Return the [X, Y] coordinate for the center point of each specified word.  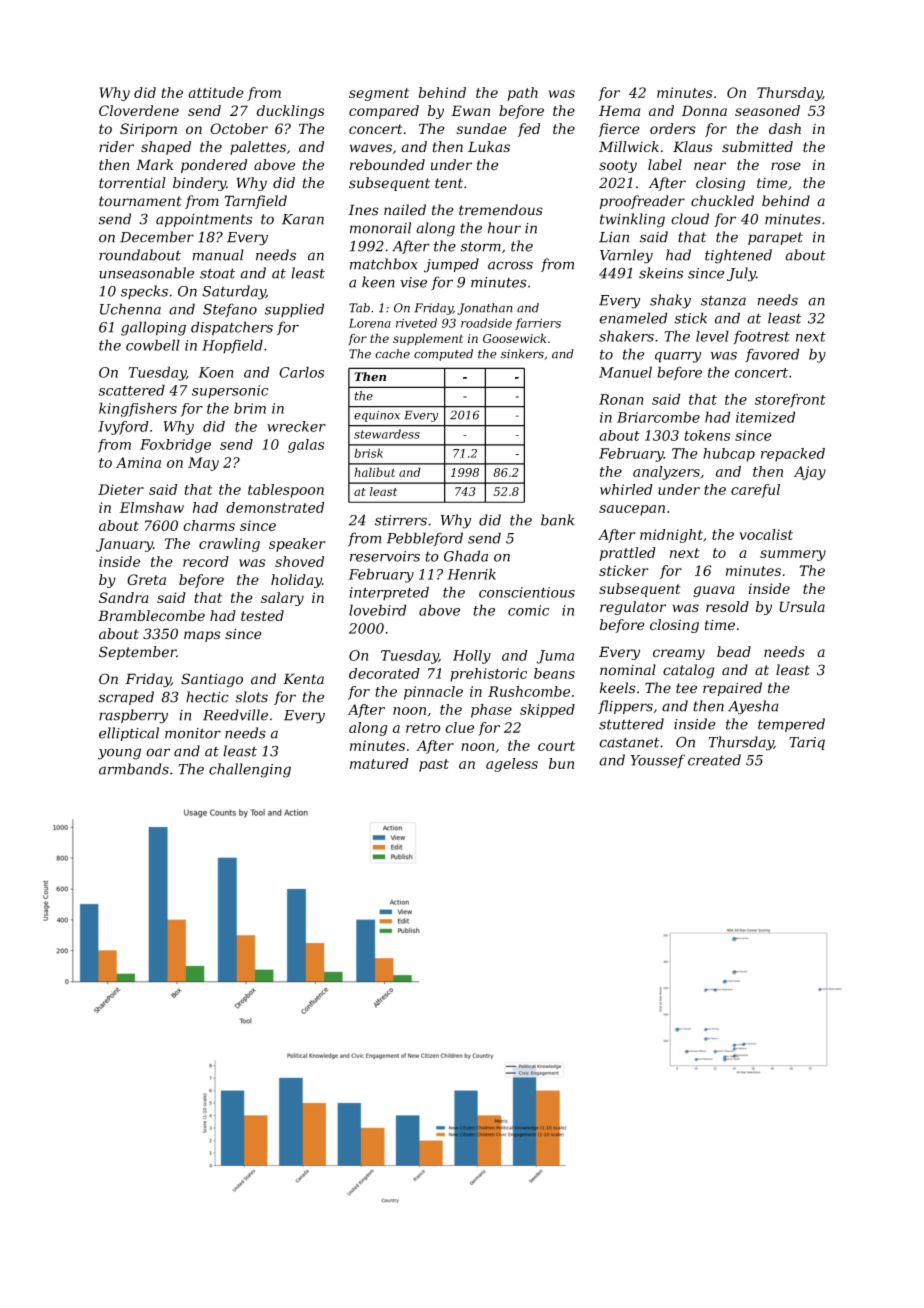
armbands [134, 769]
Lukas [489, 146]
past [434, 765]
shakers [626, 336]
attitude [216, 92]
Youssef [657, 761]
